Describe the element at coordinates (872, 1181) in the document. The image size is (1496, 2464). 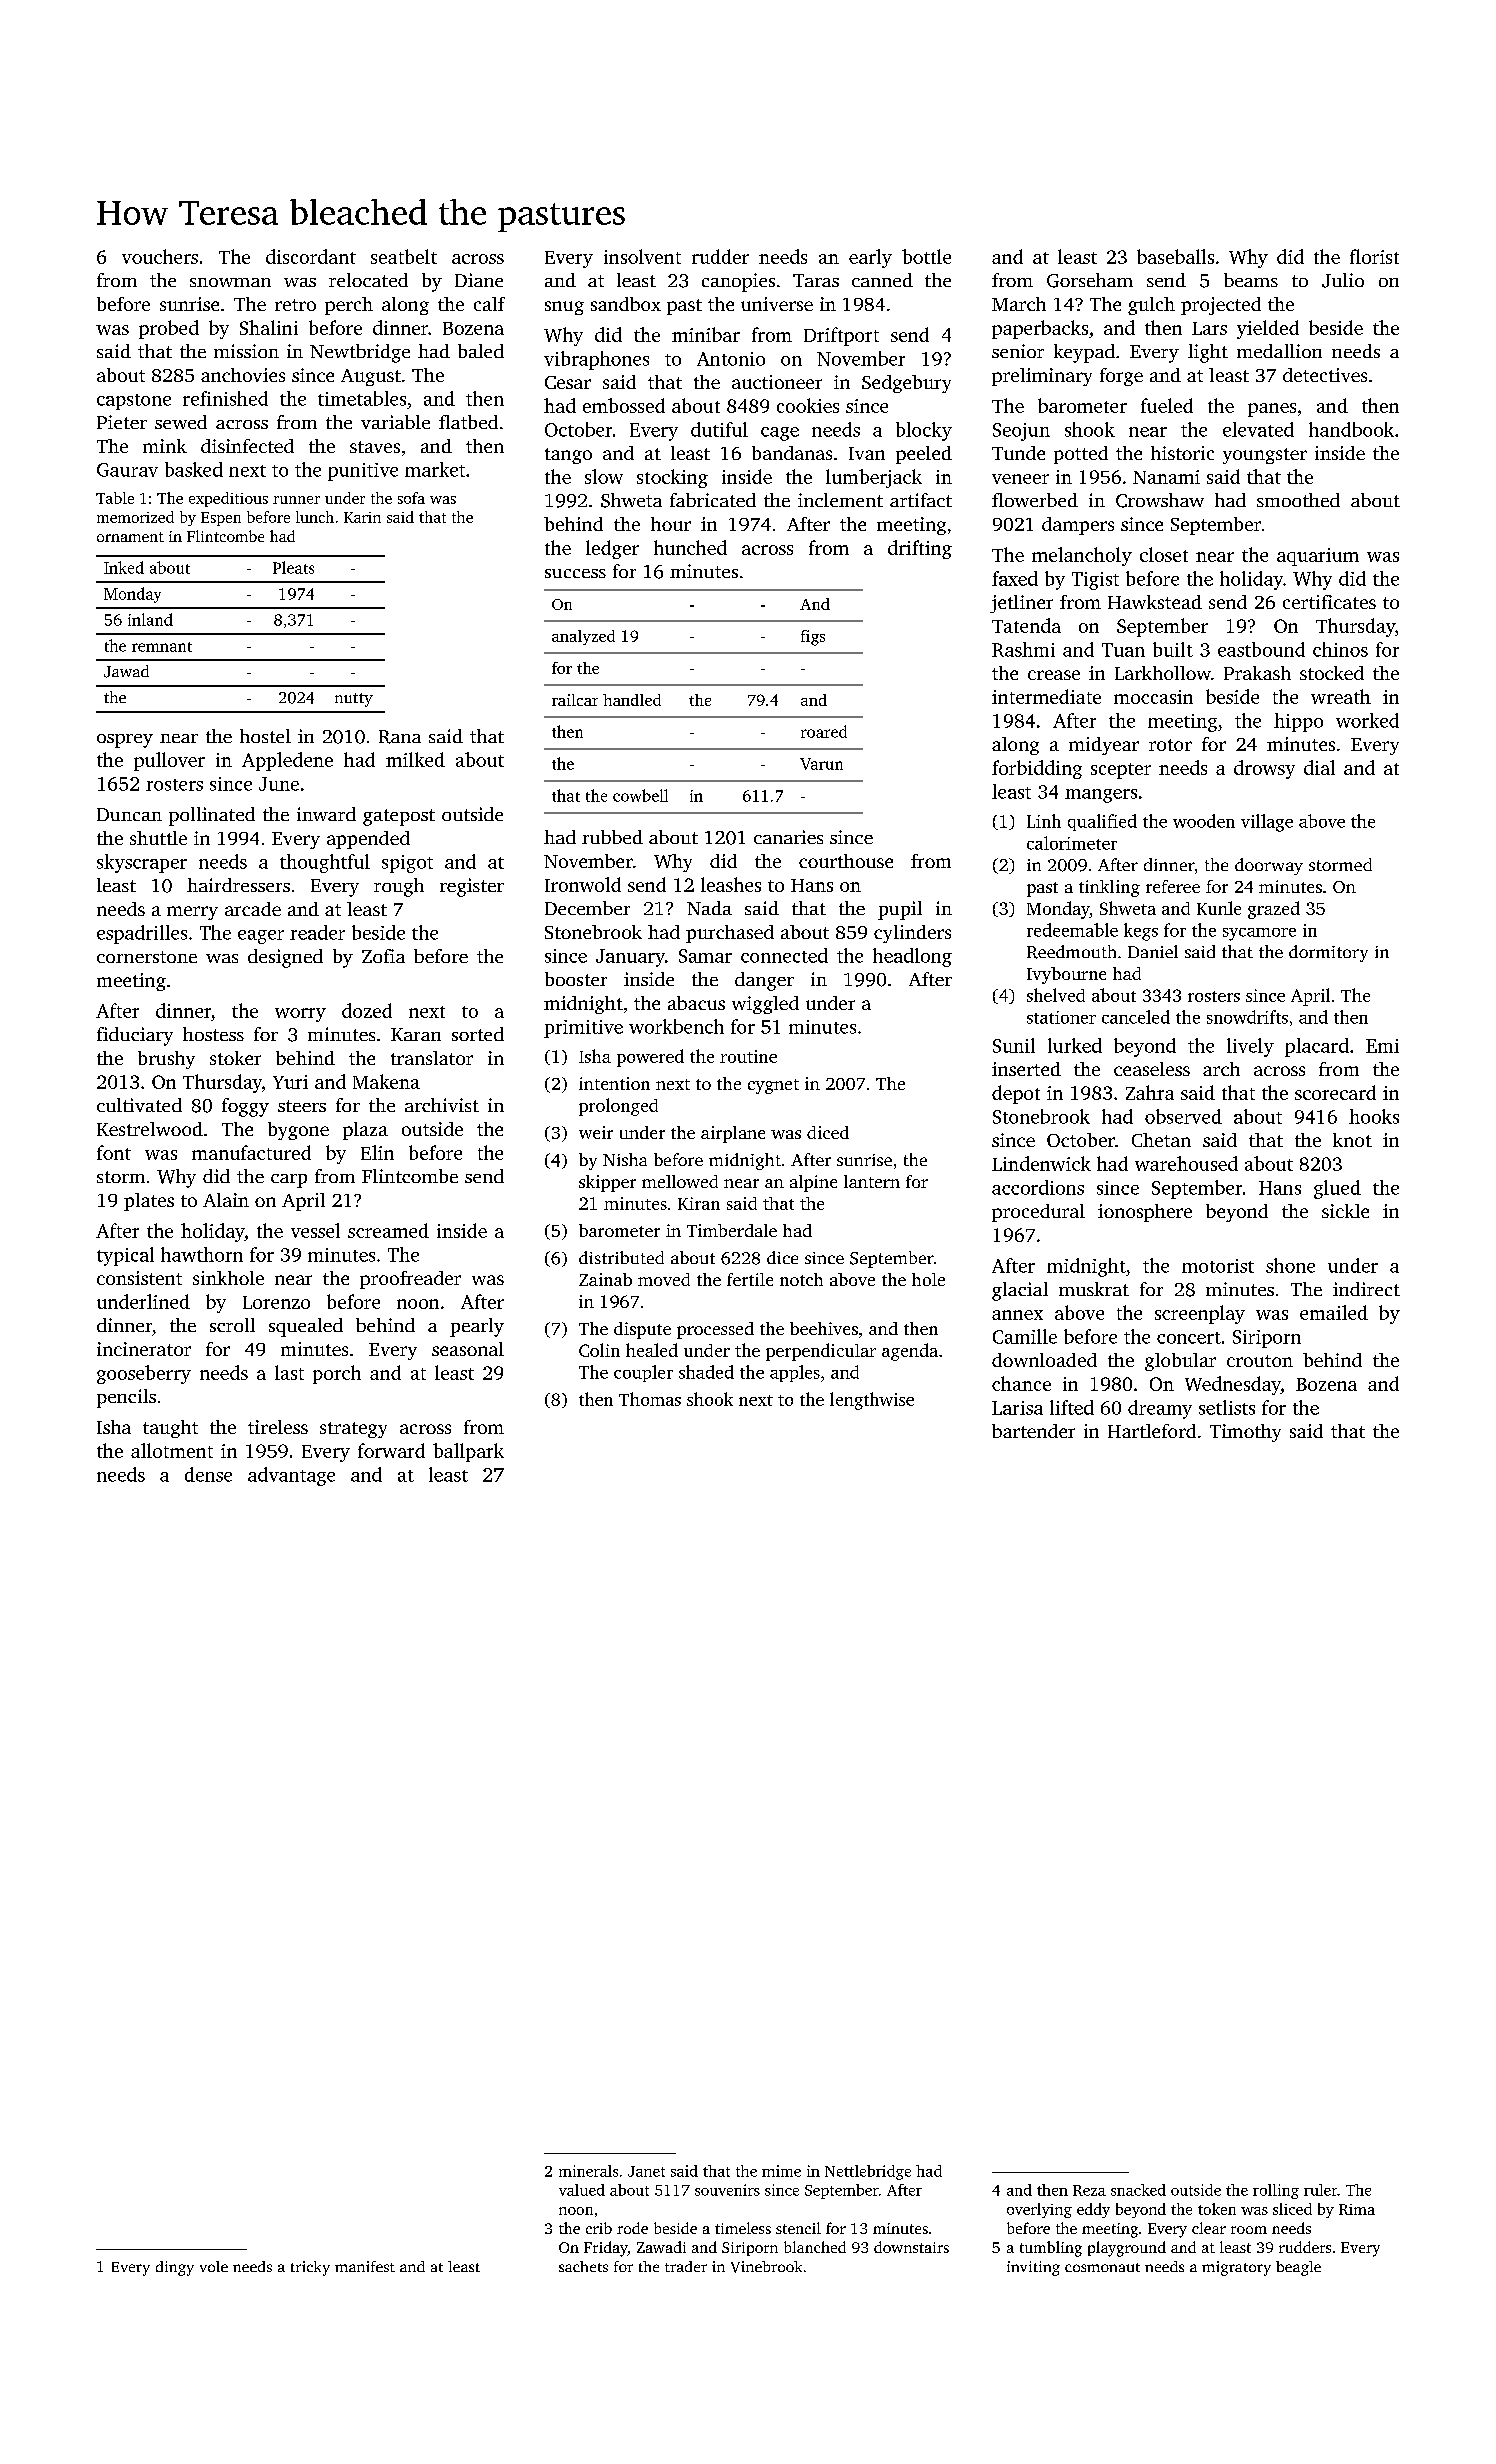
I see `lantern` at that location.
